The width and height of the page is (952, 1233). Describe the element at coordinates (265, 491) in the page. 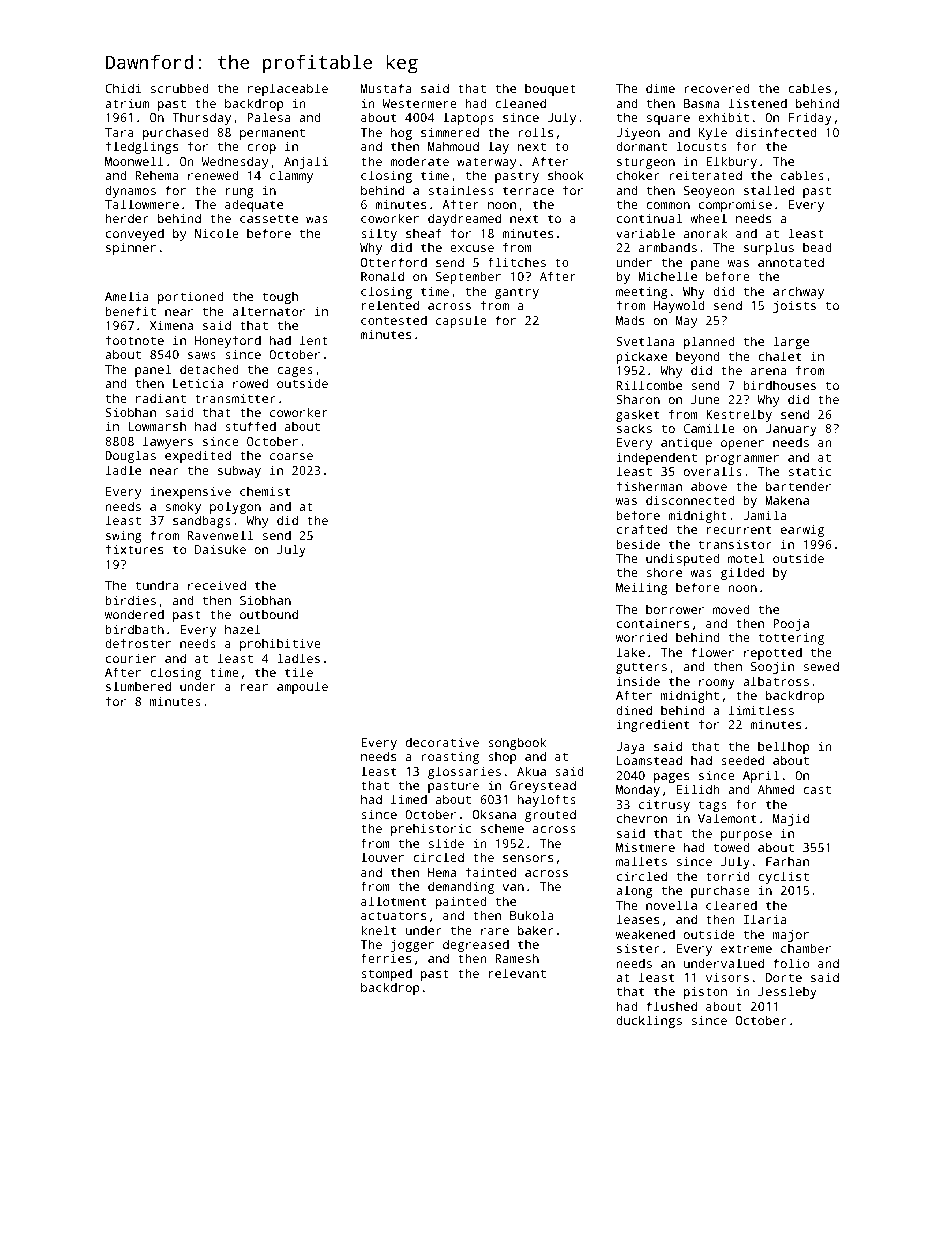

I see `chemist` at that location.
